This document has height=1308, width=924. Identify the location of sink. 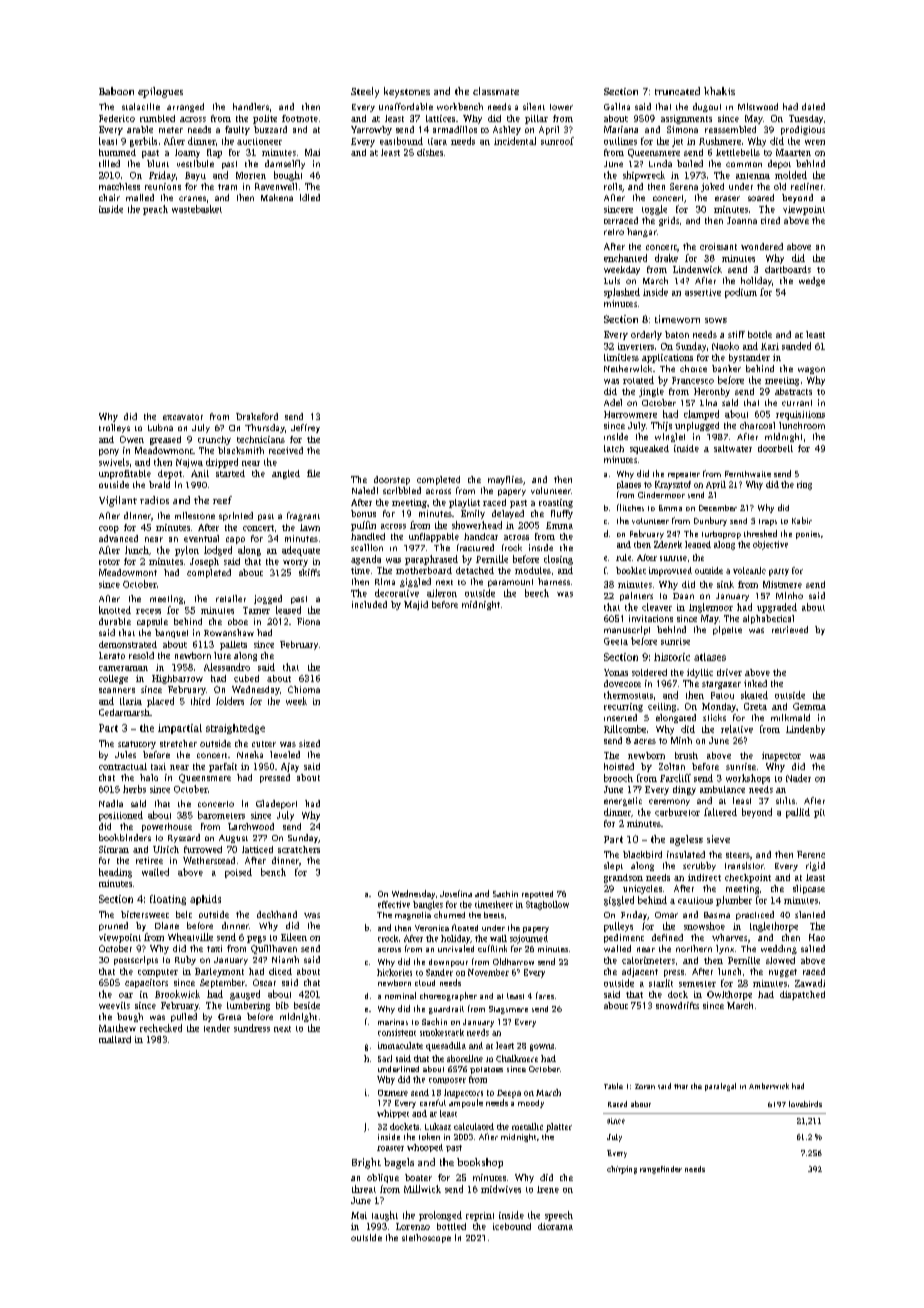
(725, 584).
